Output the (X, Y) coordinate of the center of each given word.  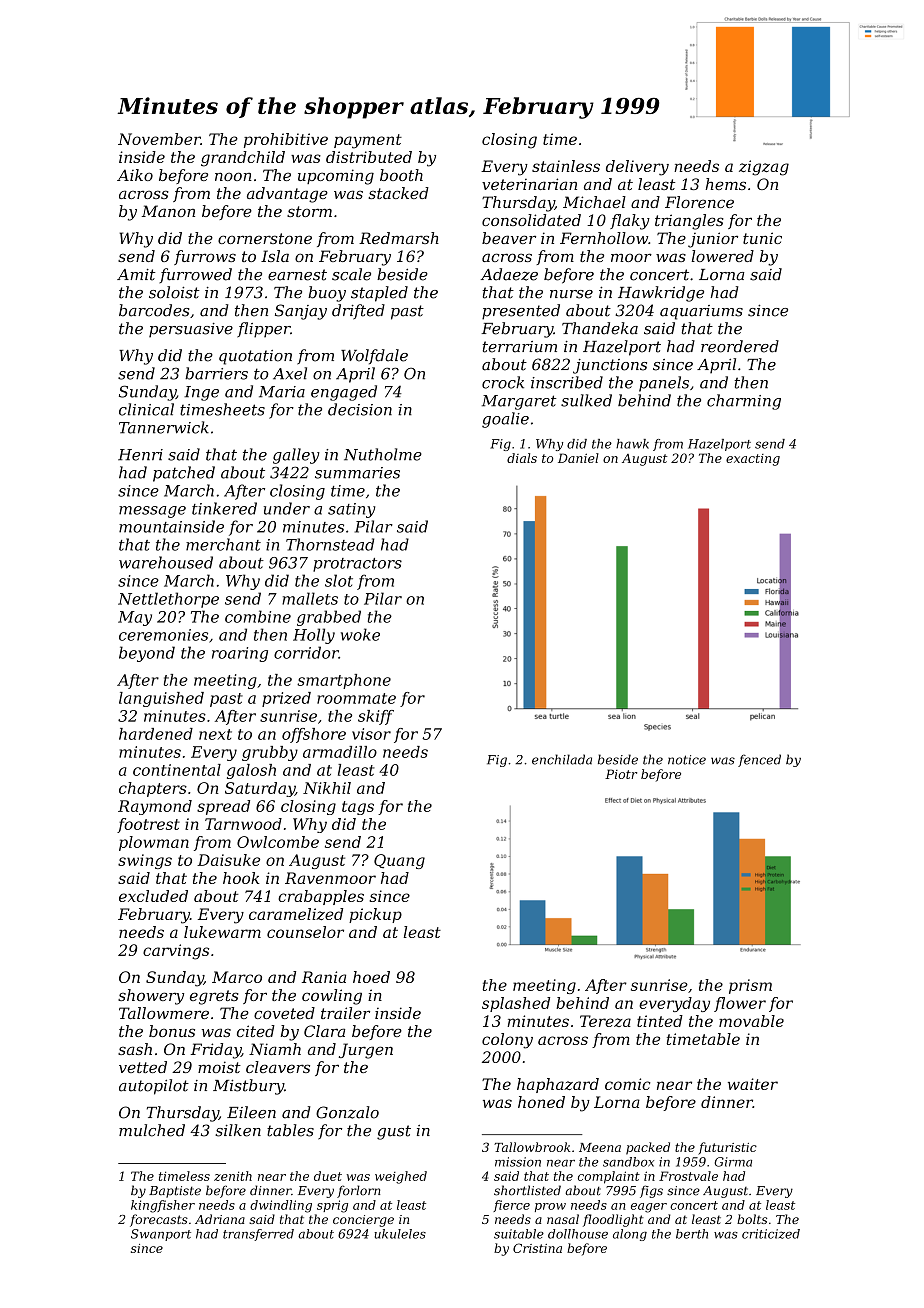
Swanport (161, 1235)
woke (360, 634)
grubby (270, 753)
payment (368, 141)
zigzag (764, 168)
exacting (753, 460)
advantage (287, 195)
